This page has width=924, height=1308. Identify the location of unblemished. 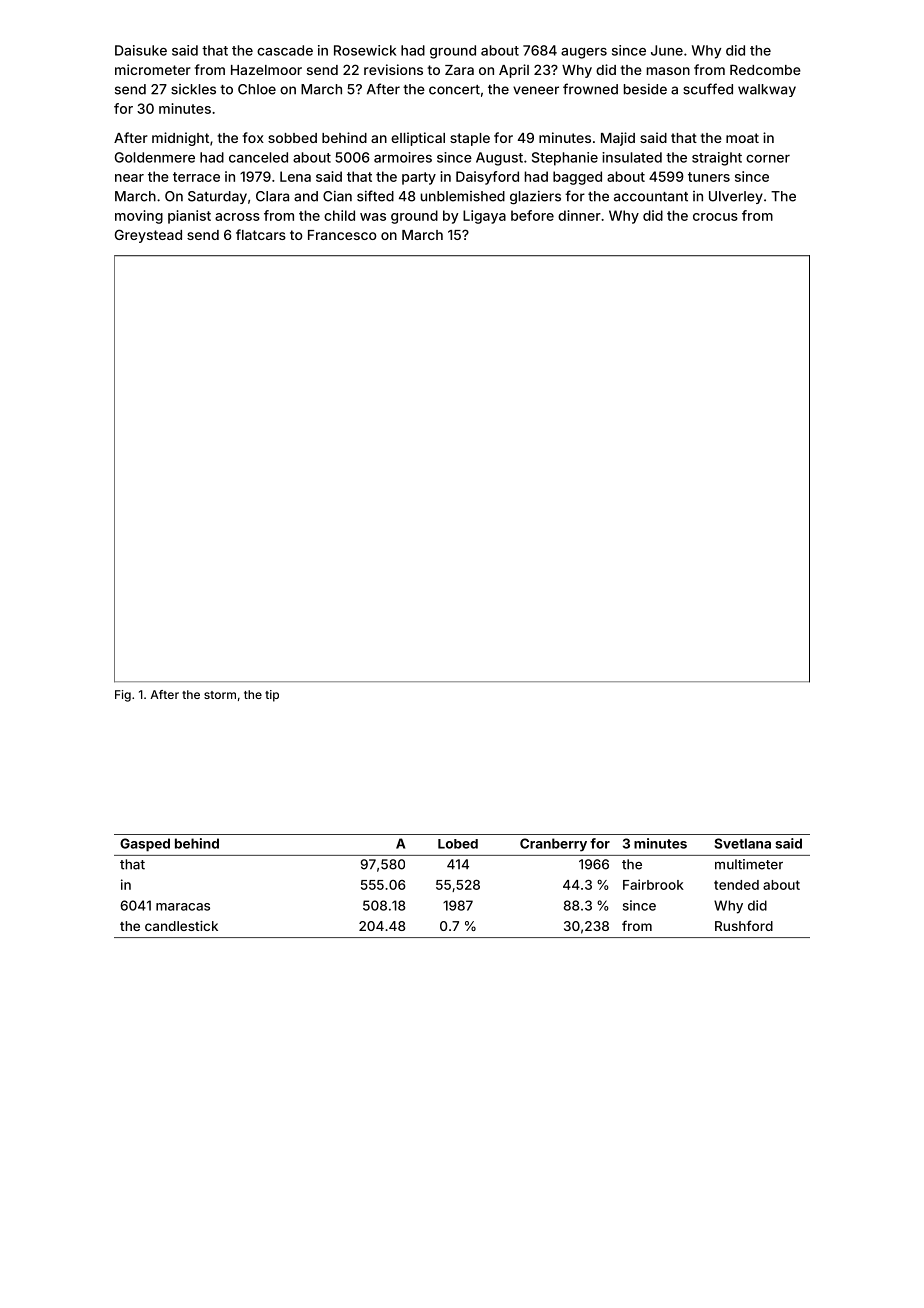
(463, 196).
